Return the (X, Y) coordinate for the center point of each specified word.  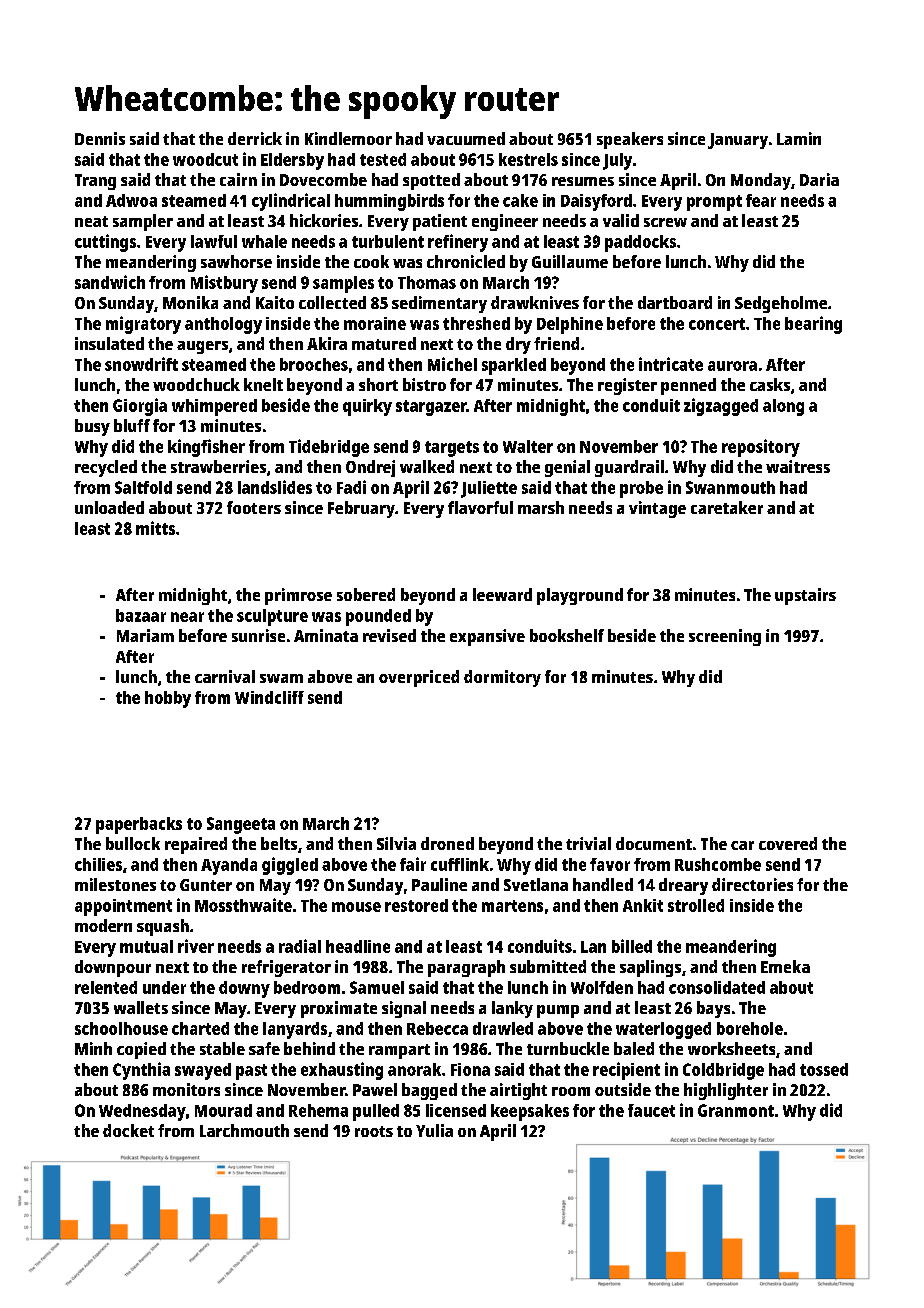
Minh (93, 1048)
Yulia (434, 1130)
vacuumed (466, 138)
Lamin (799, 138)
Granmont (736, 1110)
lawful (214, 241)
